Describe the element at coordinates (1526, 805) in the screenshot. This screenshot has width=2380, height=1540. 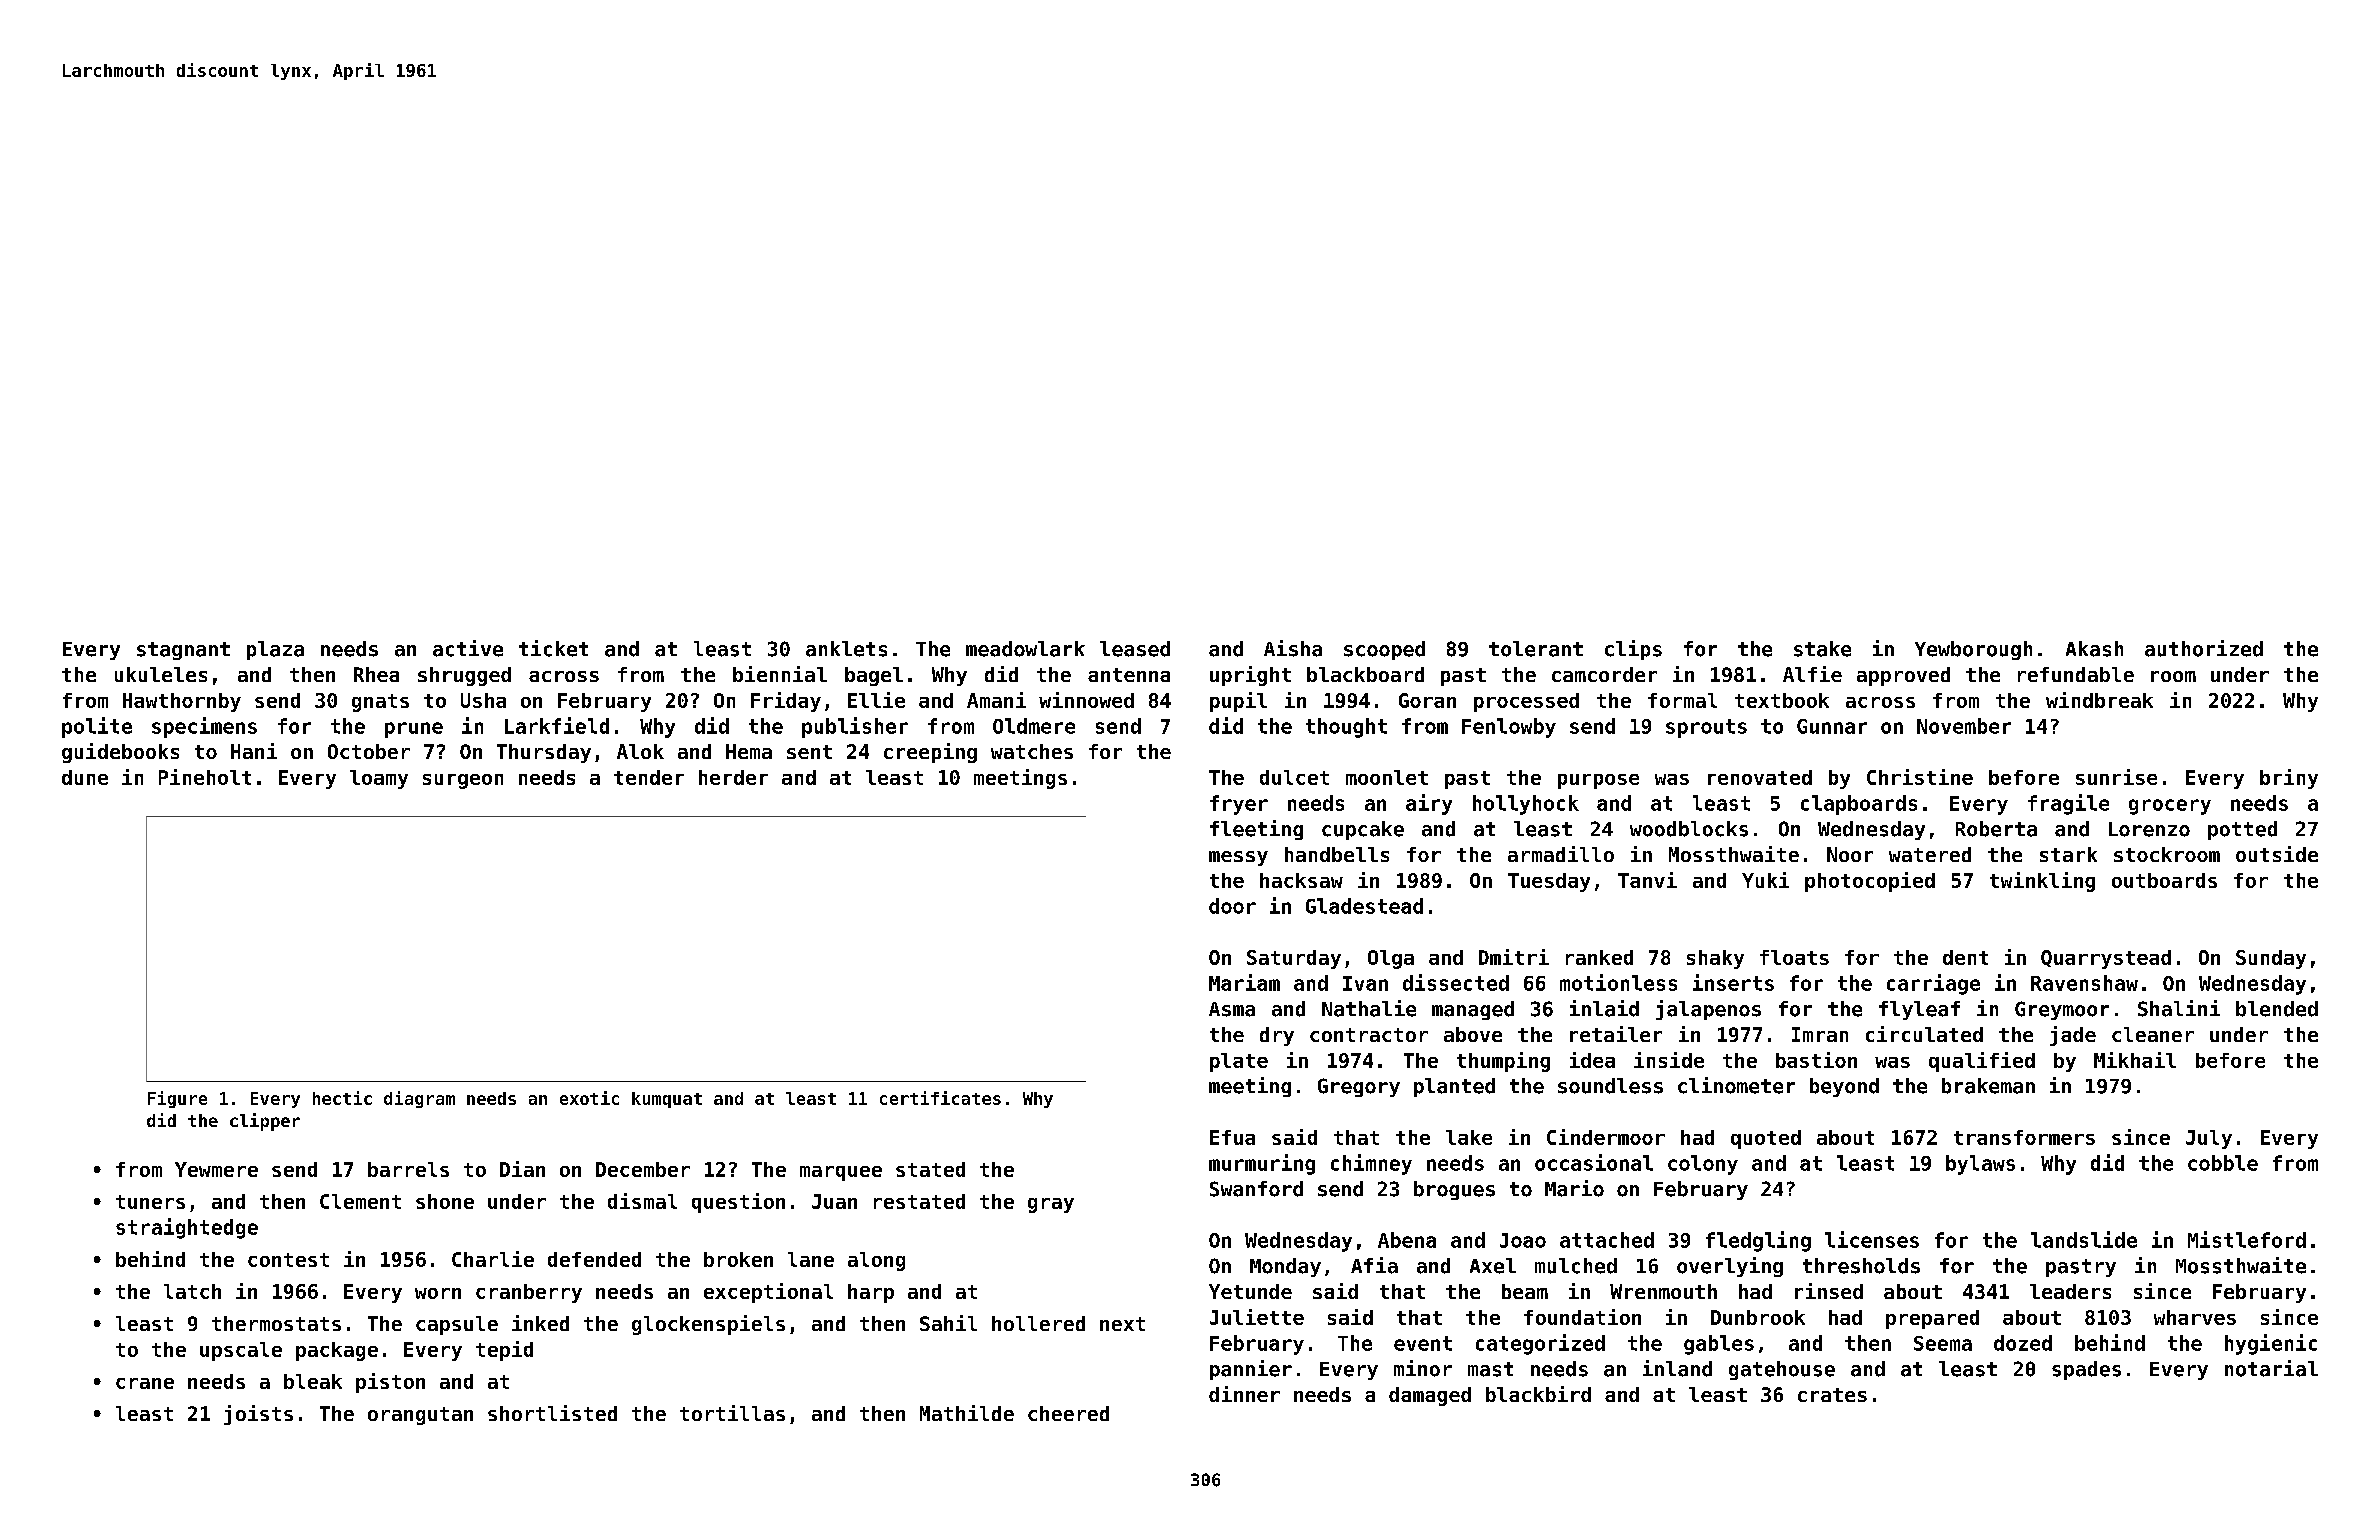
I see `hollyhock` at that location.
